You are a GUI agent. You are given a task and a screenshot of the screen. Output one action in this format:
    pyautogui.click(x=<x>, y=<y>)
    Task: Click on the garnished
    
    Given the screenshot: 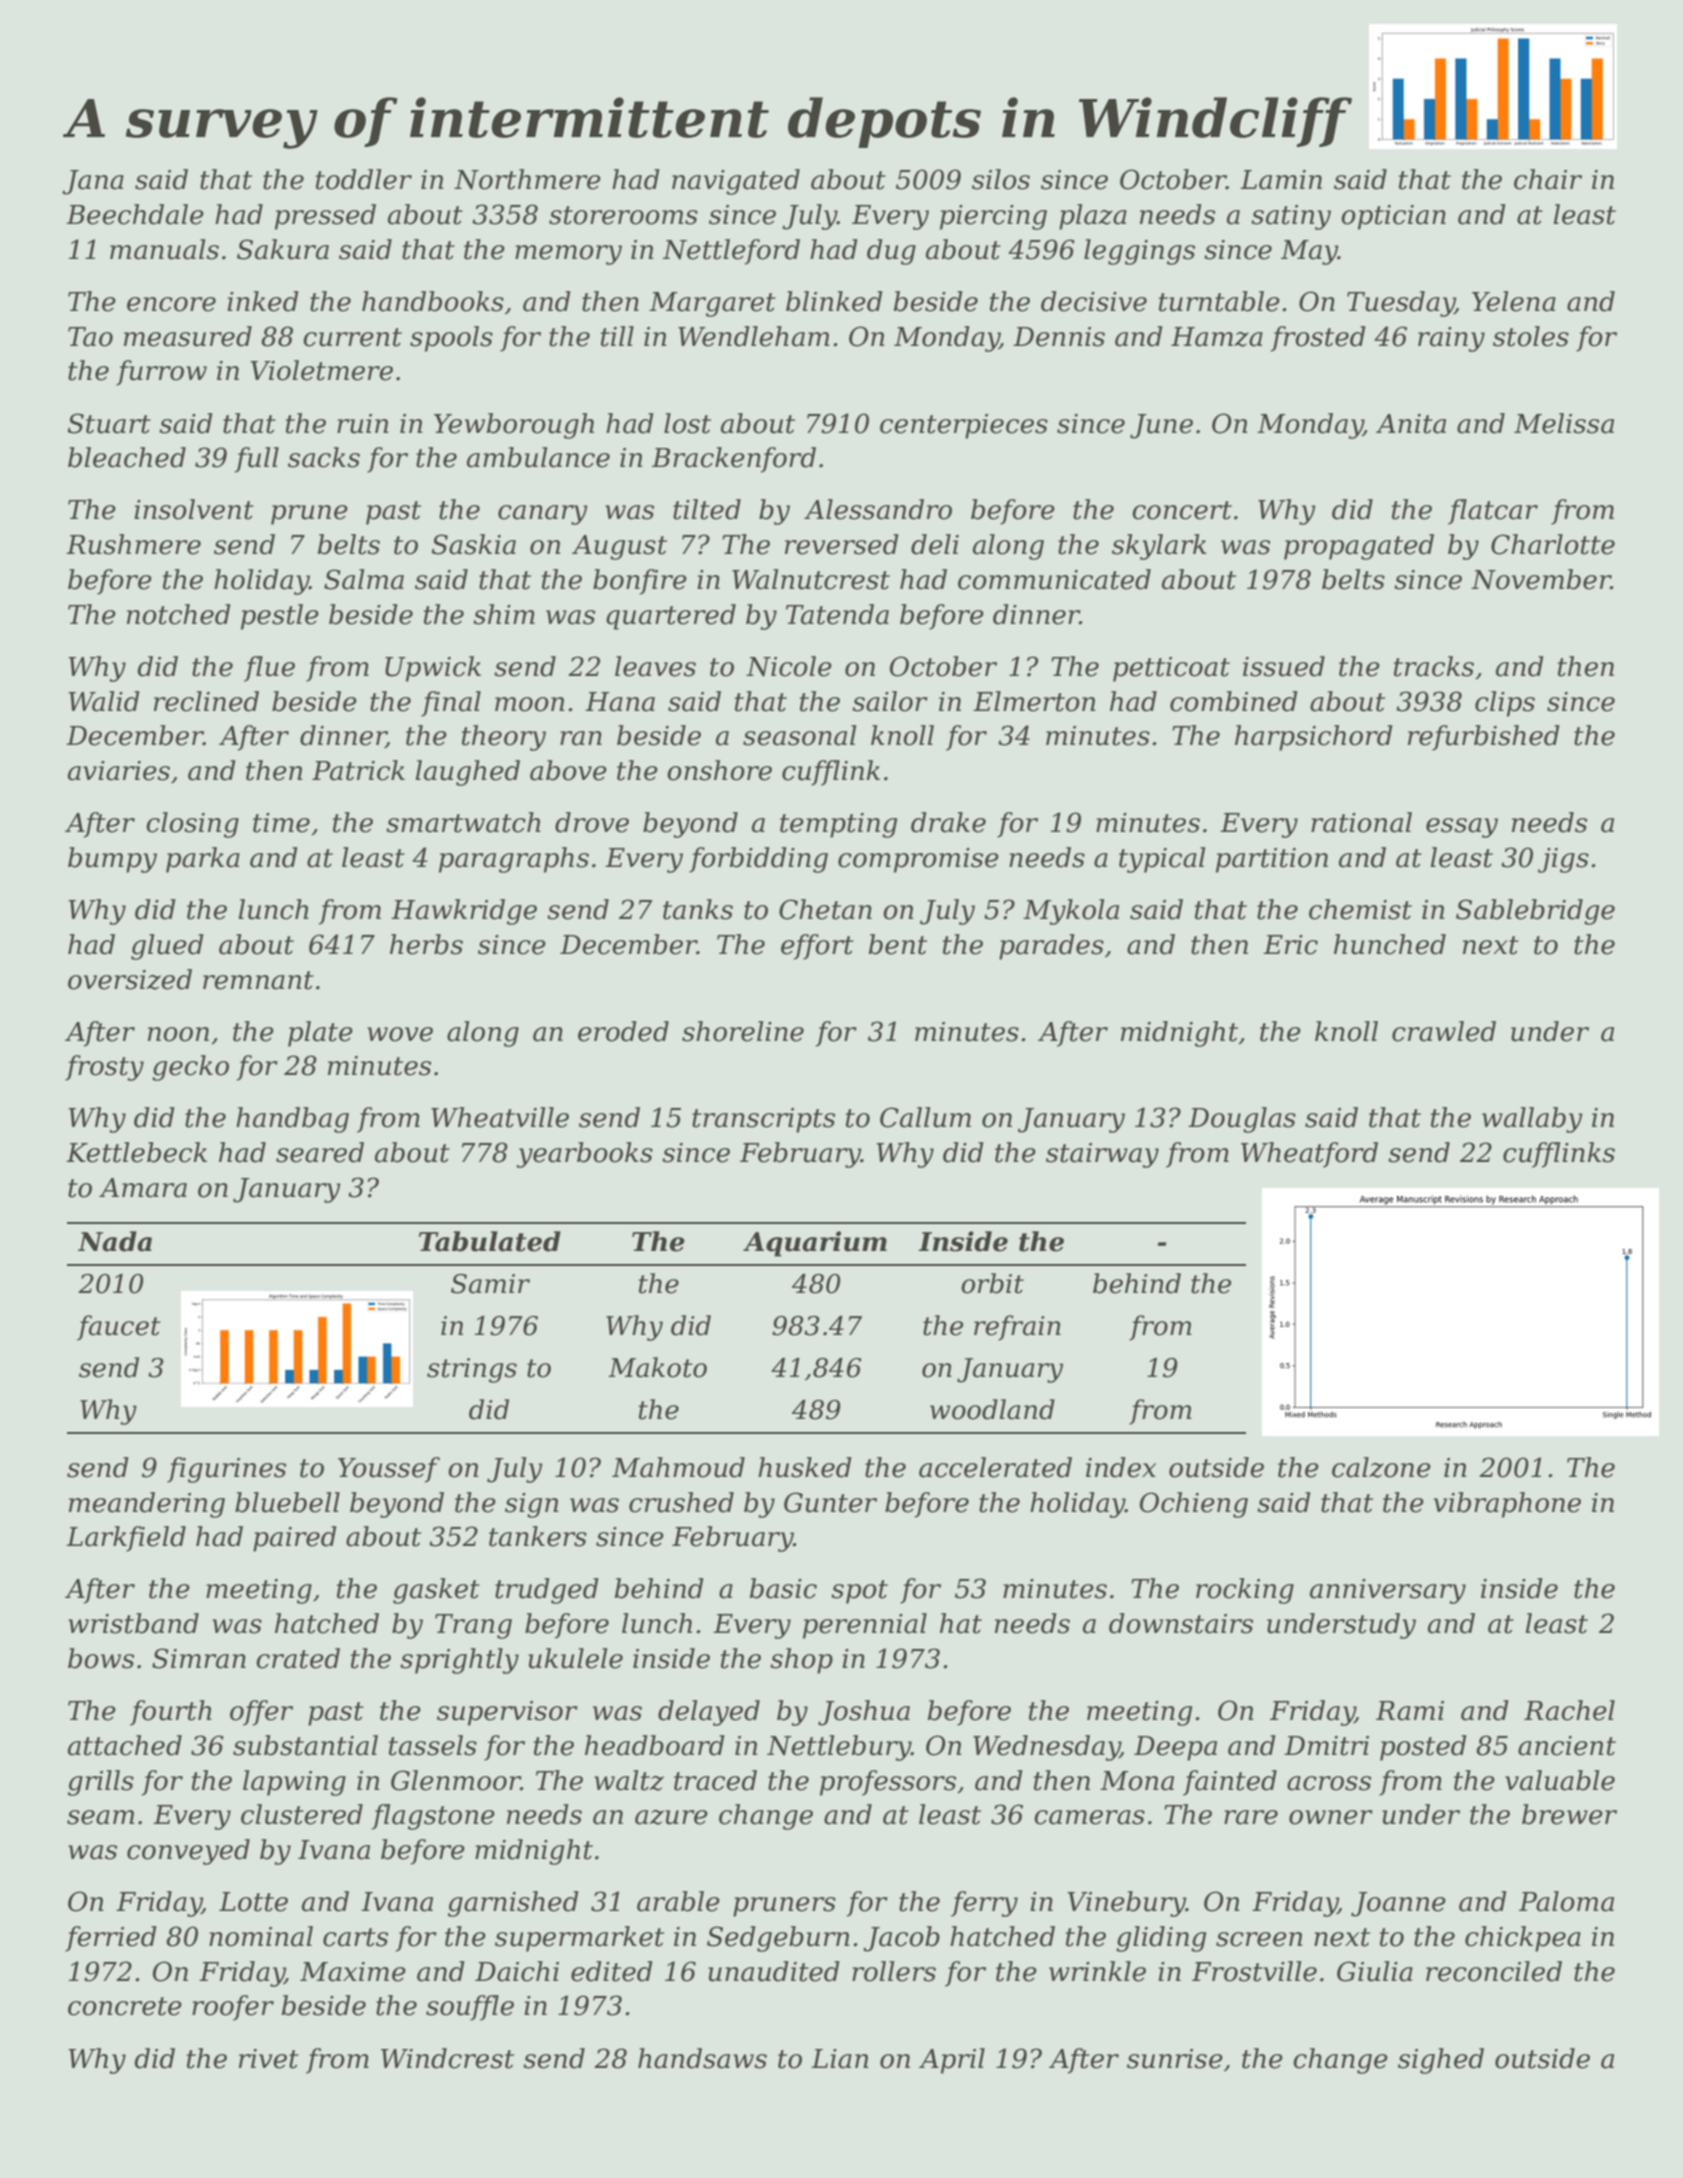 What is the action you would take?
    pyautogui.click(x=513, y=1904)
